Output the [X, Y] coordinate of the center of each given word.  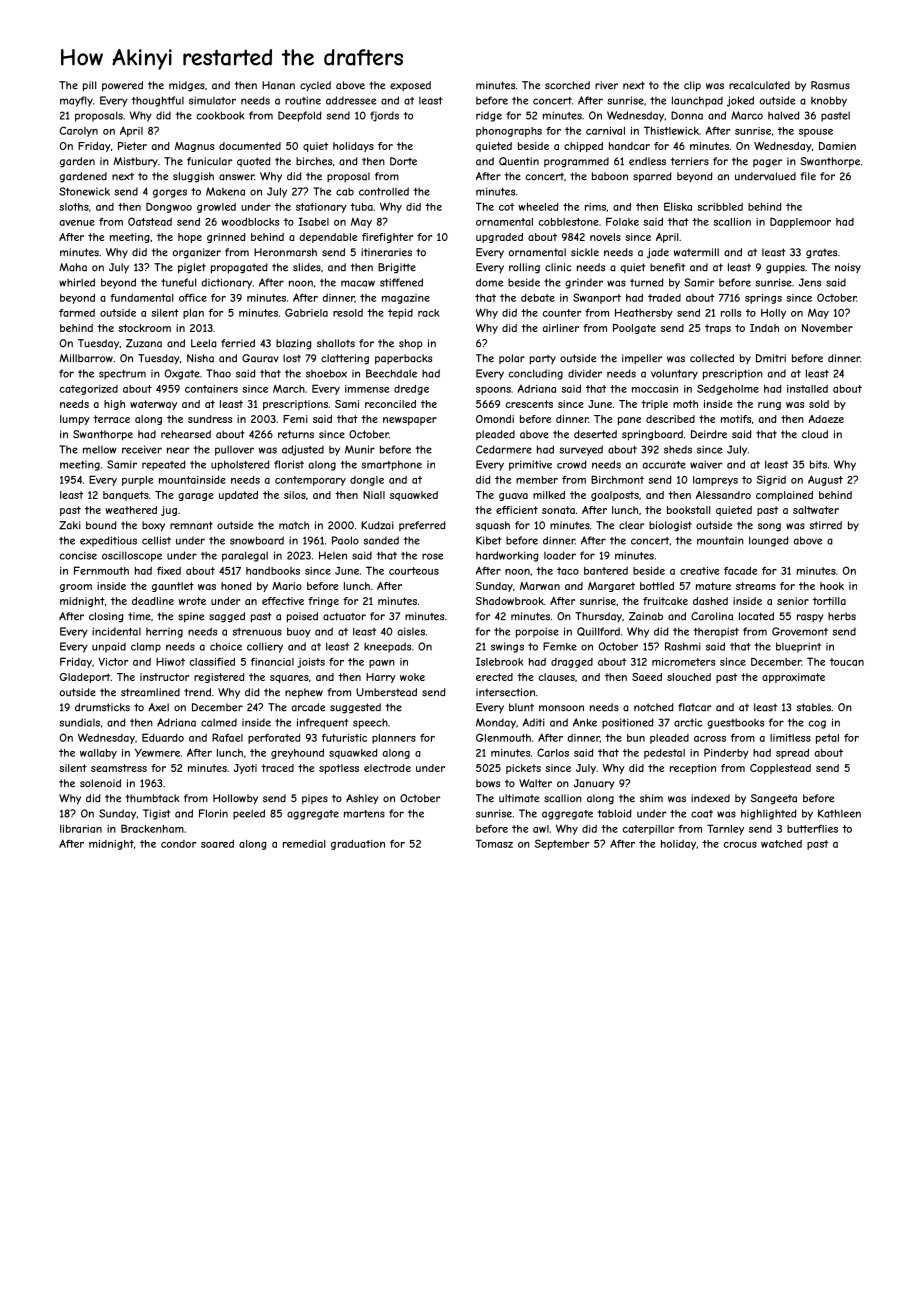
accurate [664, 465]
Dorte [403, 161]
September [562, 844]
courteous [414, 571]
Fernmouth [101, 570]
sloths [74, 207]
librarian [81, 829]
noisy [848, 268]
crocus [740, 845]
